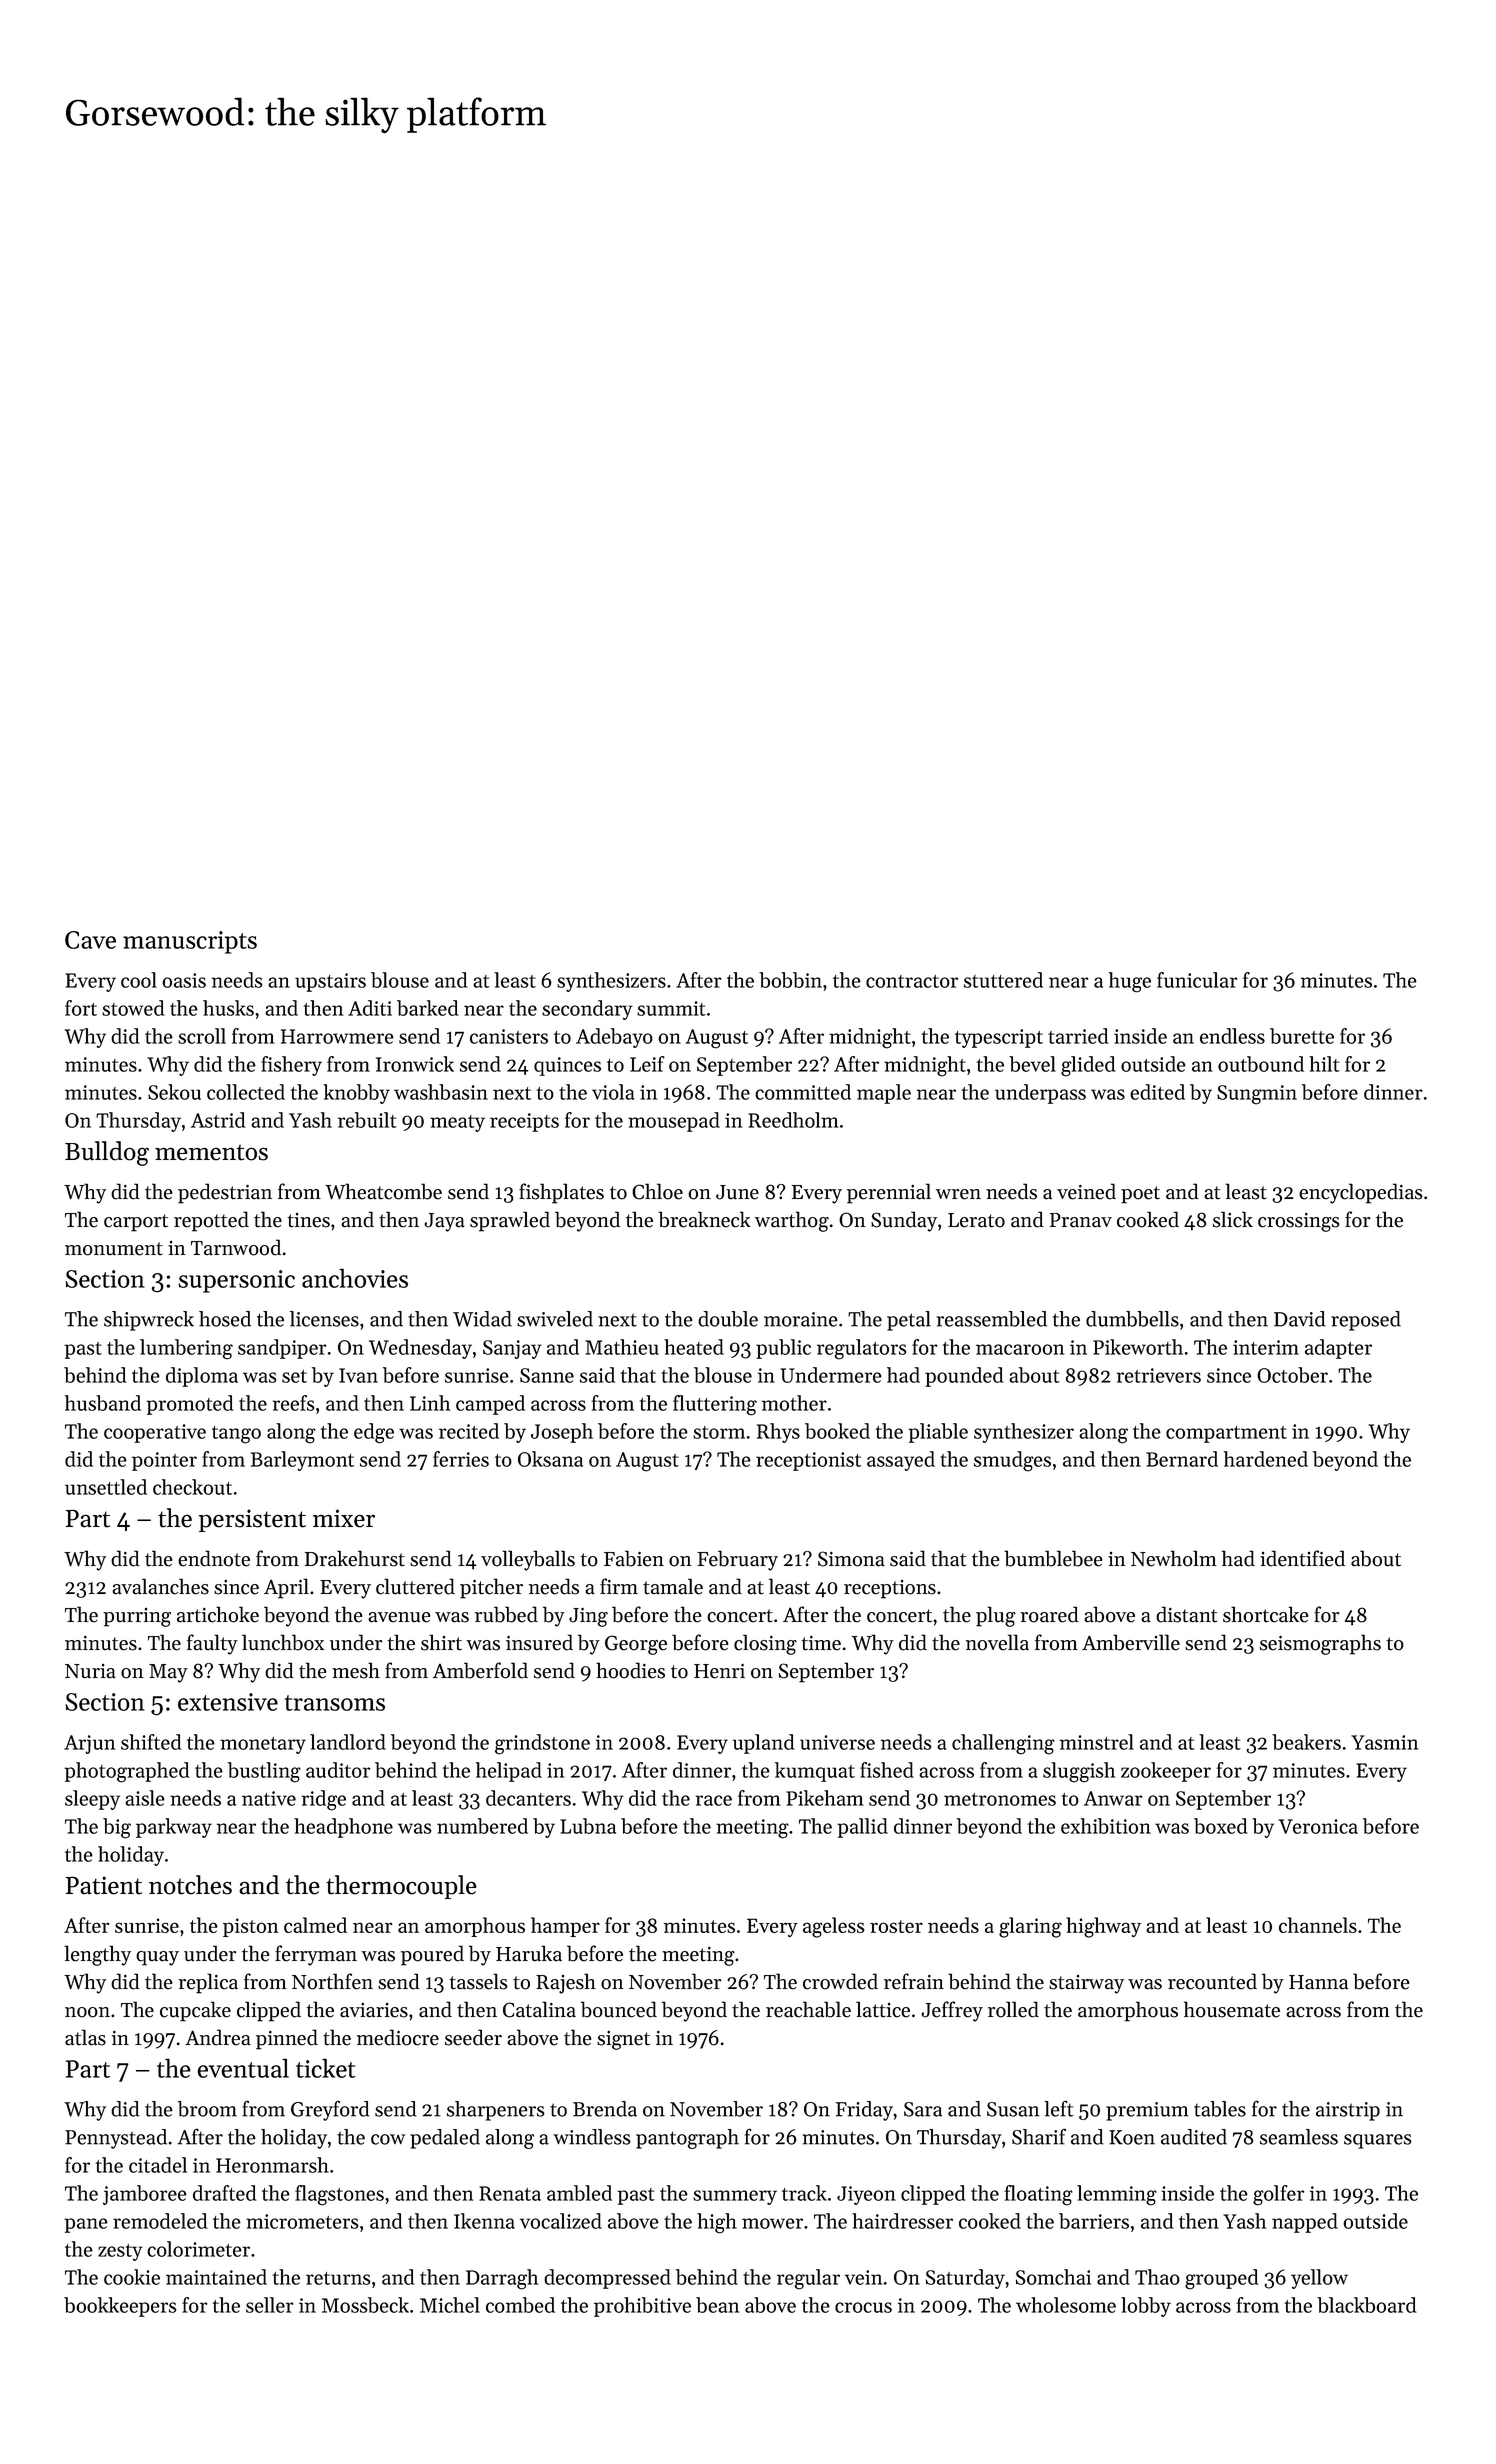  Describe the element at coordinates (717, 2305) in the document. I see `bean` at that location.
